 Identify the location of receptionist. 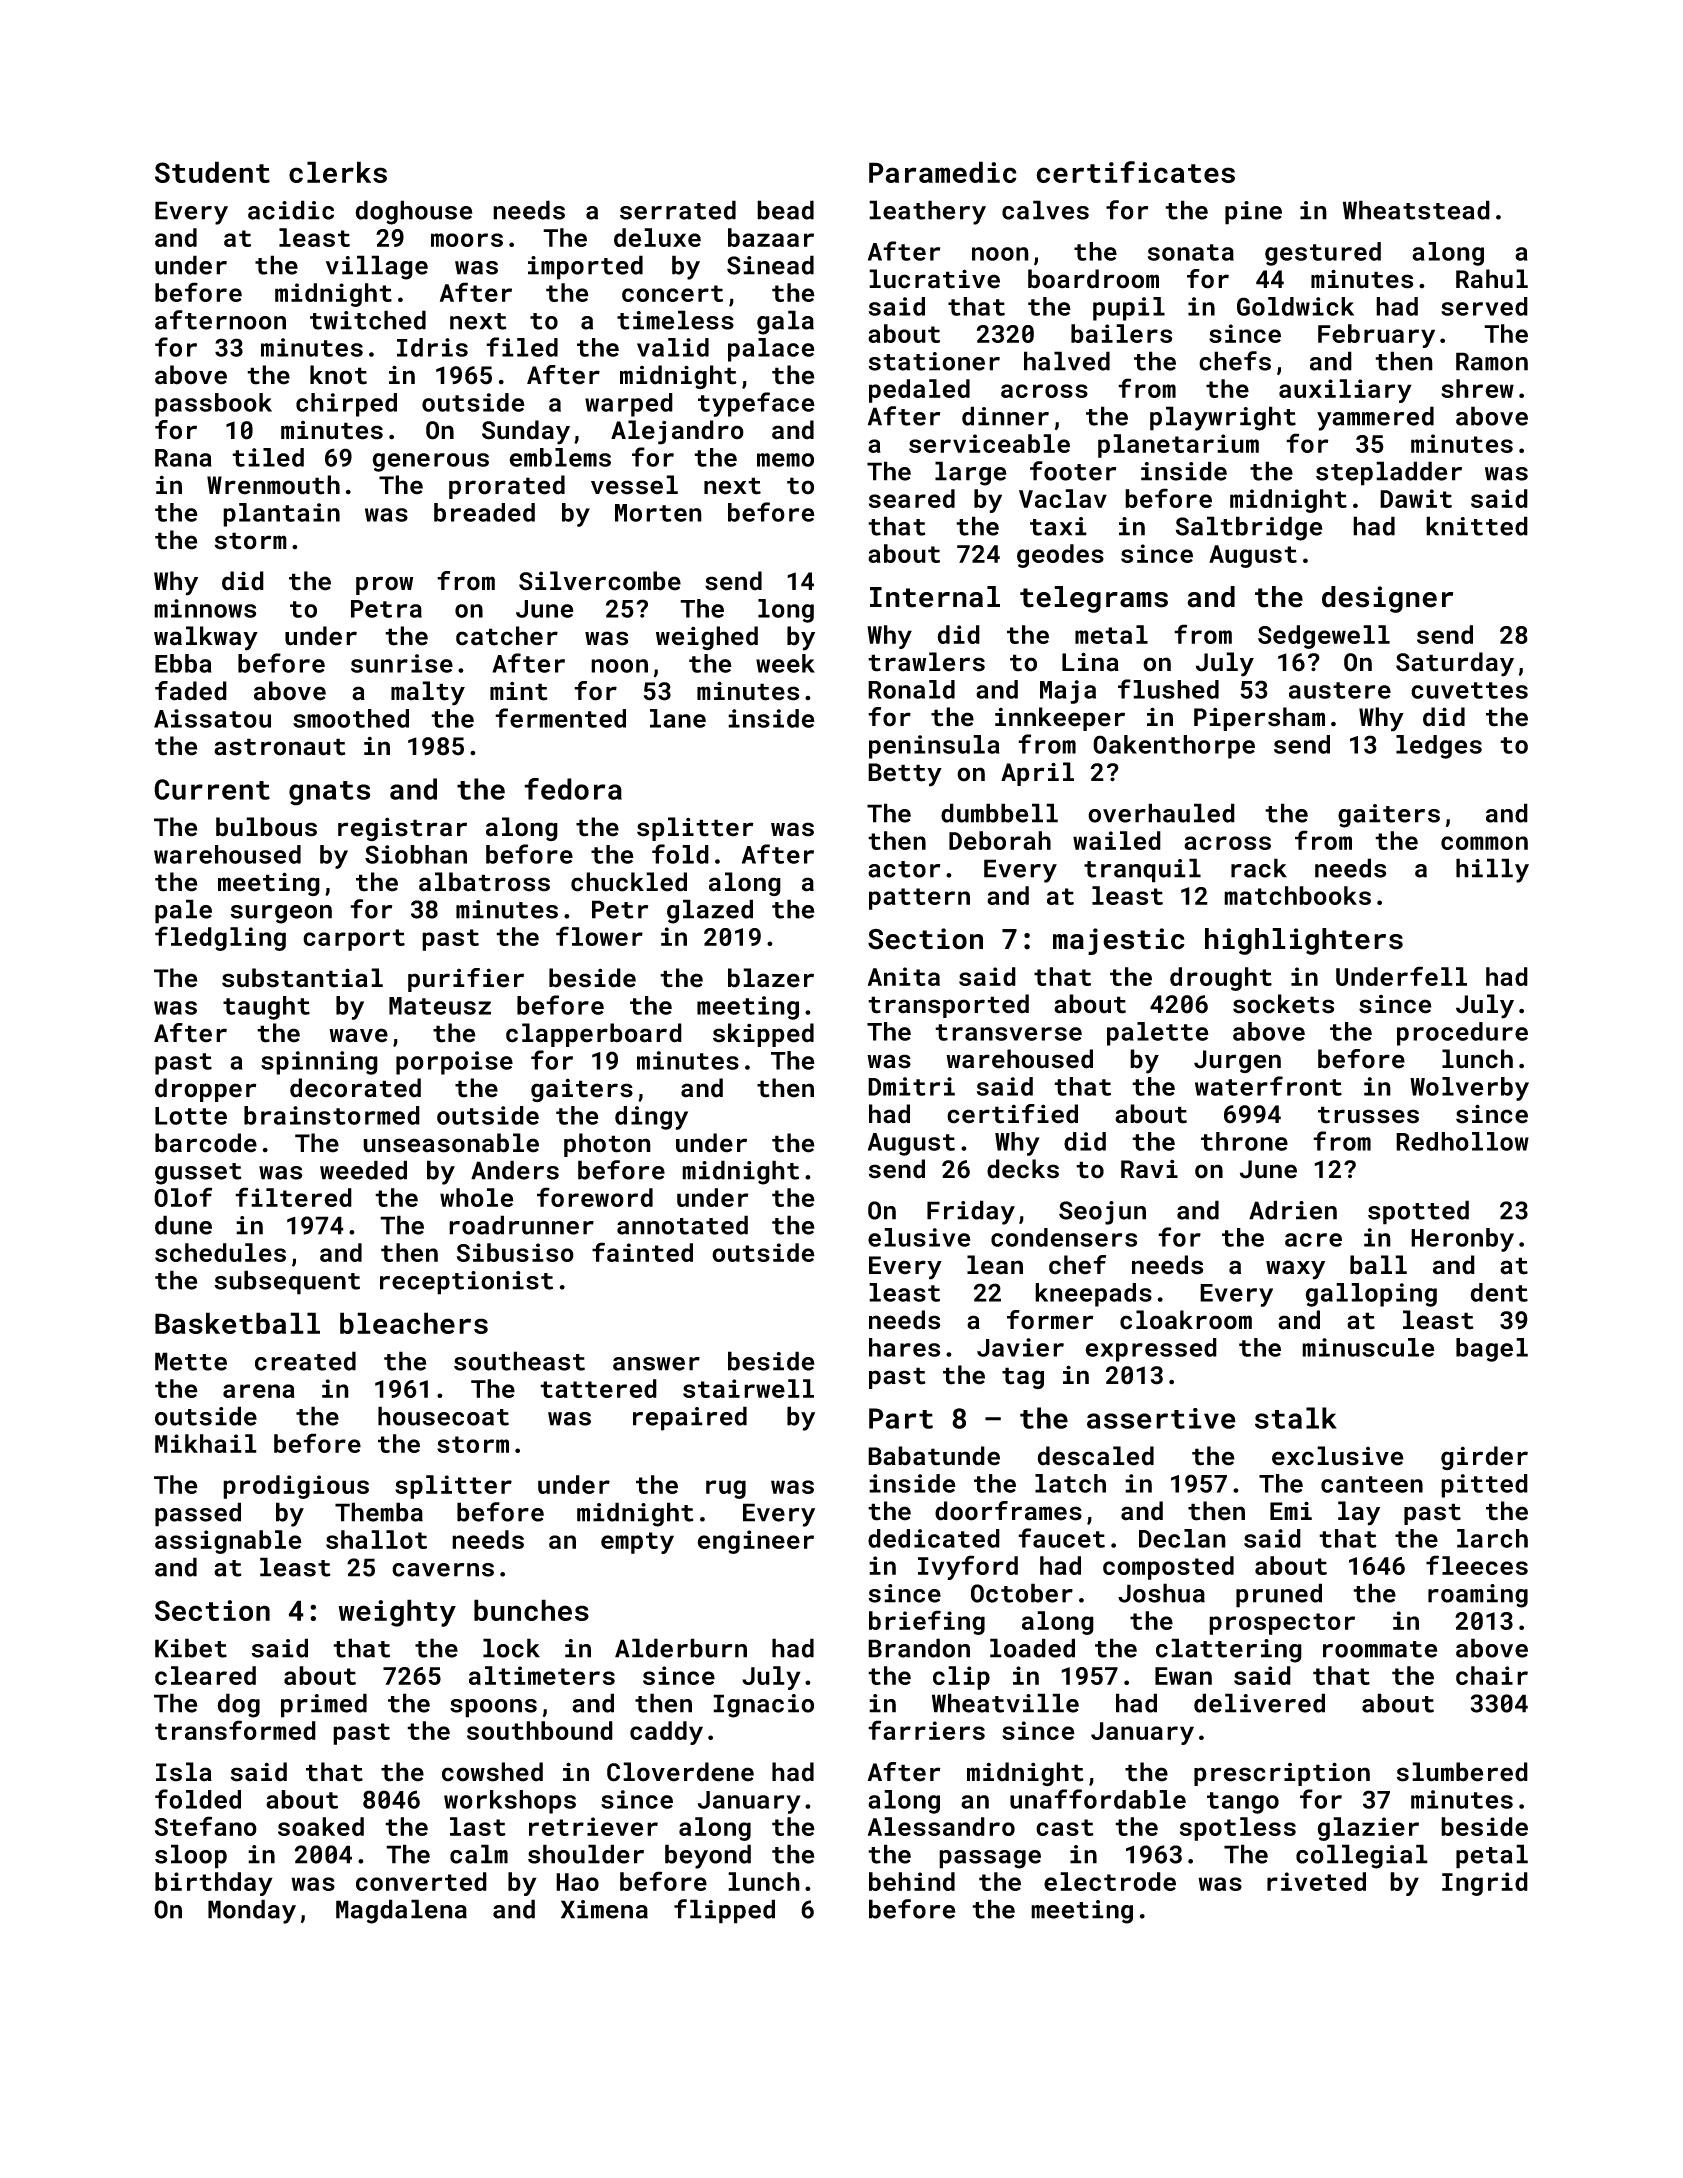
(466, 1283).
